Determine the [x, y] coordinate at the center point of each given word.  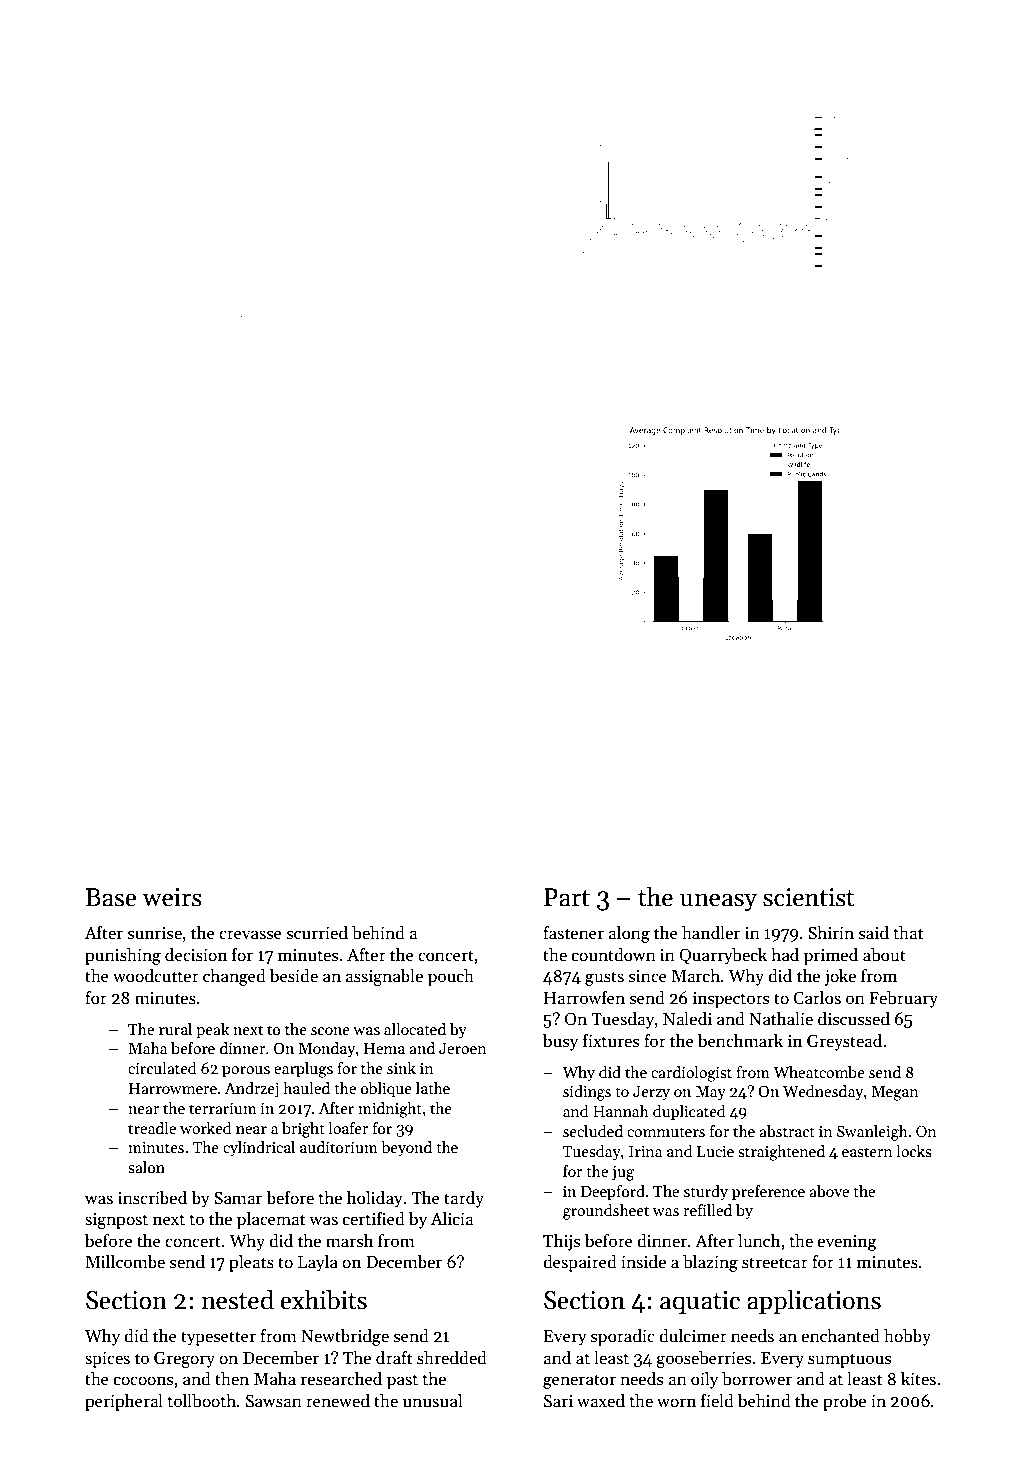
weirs [172, 897]
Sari [558, 1401]
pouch [451, 977]
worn [676, 1403]
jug [623, 1173]
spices [107, 1360]
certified [374, 1219]
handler [711, 933]
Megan [895, 1093]
